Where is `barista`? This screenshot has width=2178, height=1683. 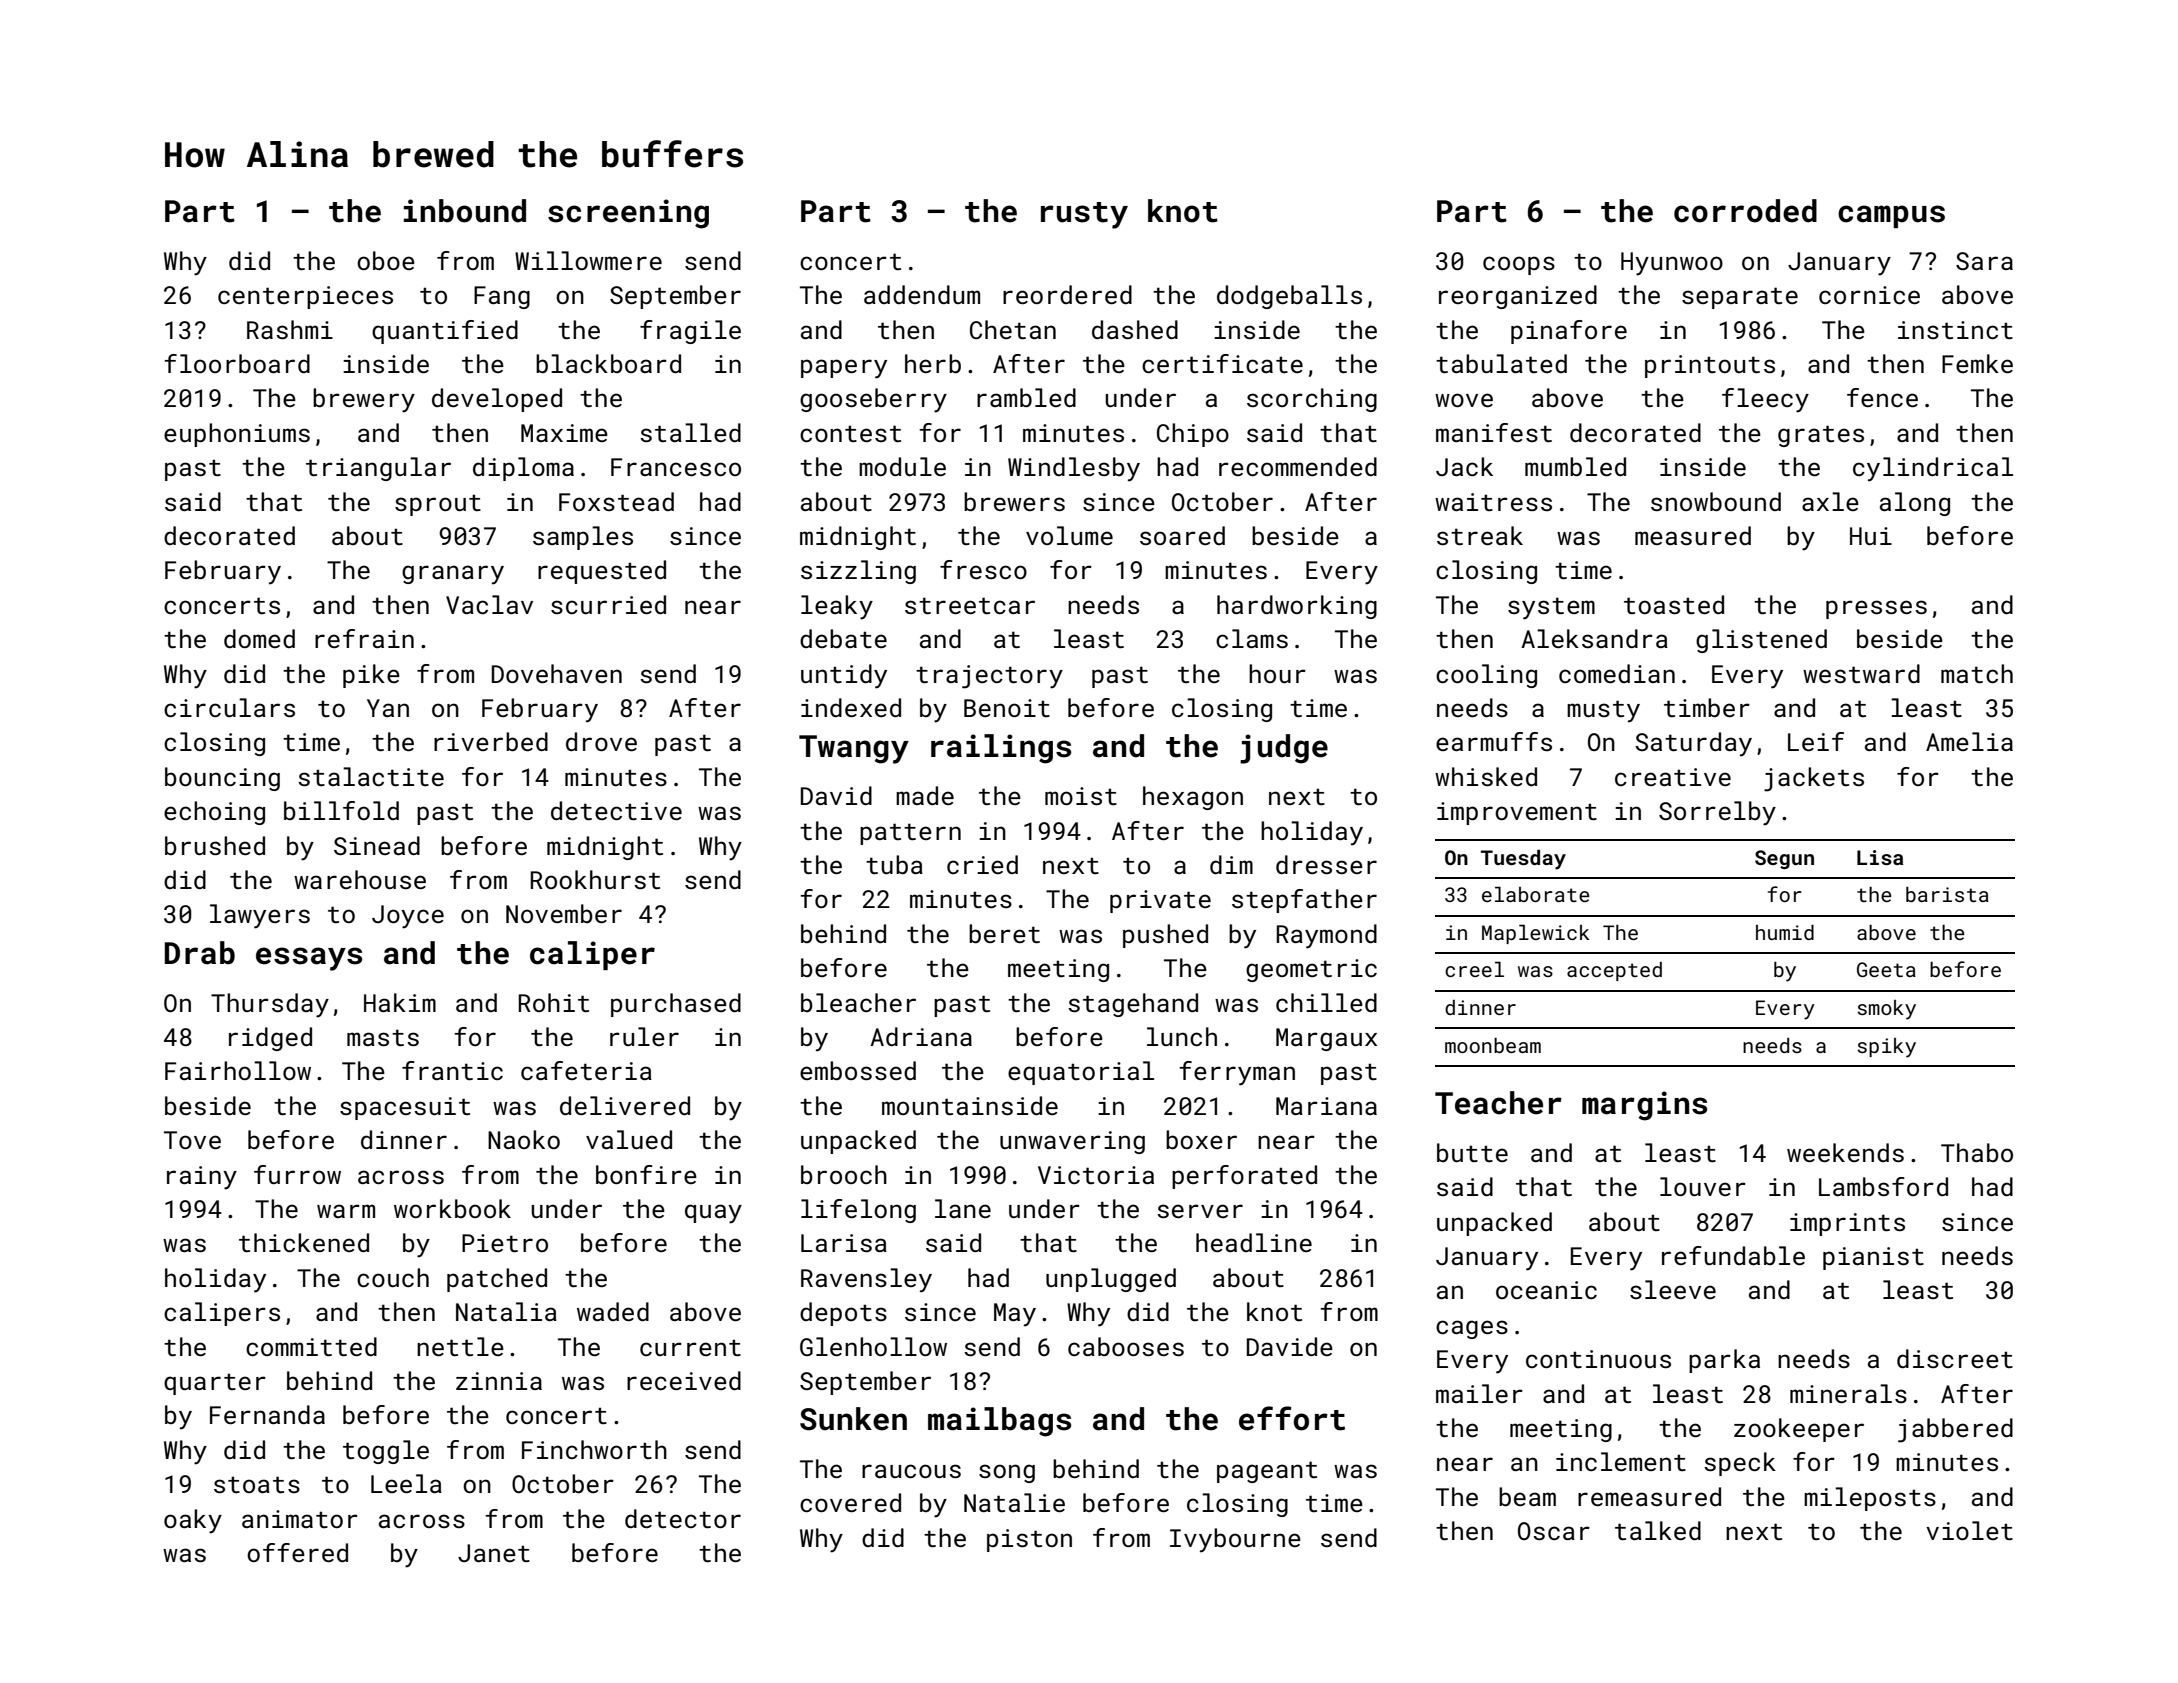
barista is located at coordinates (1947, 894).
